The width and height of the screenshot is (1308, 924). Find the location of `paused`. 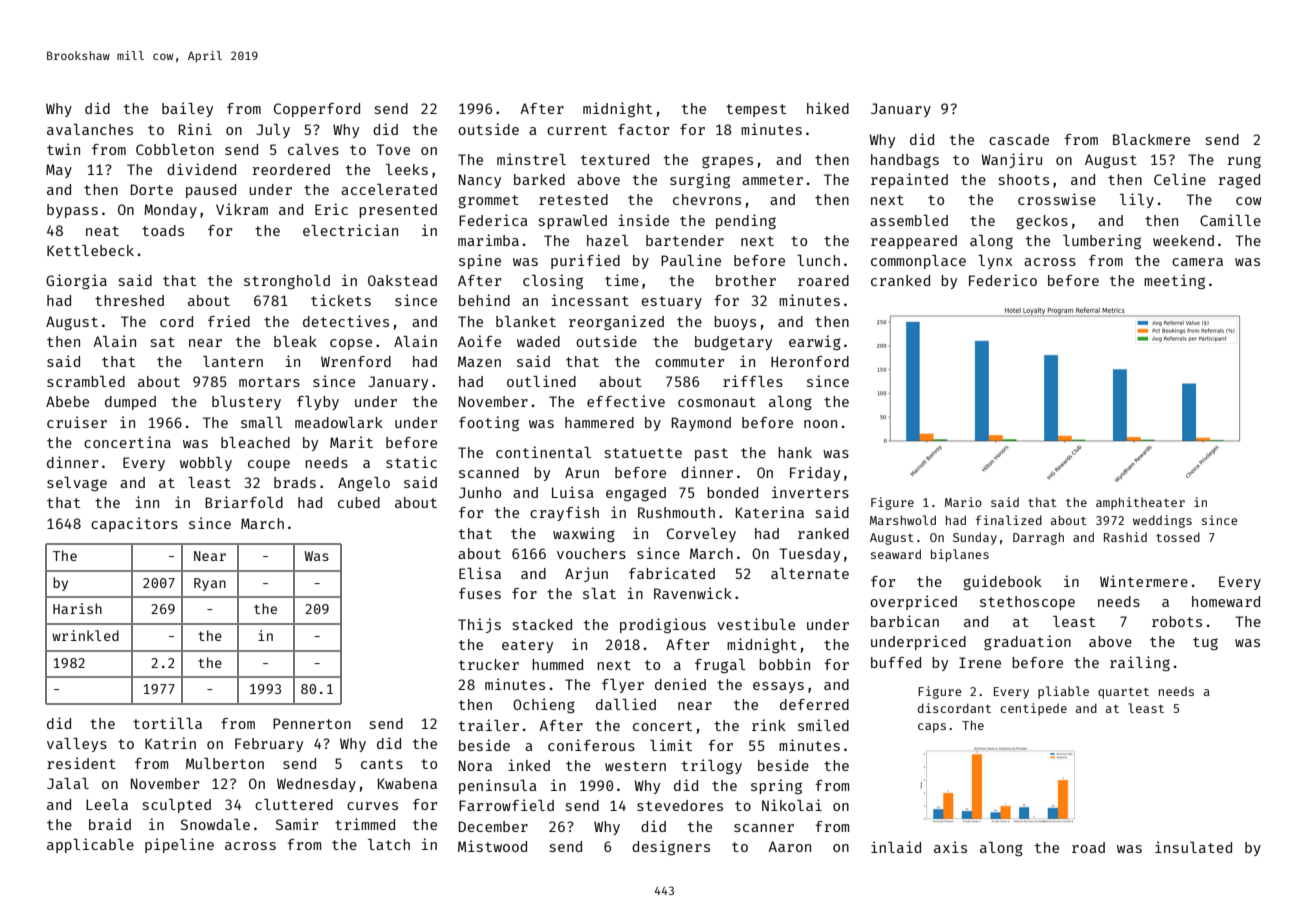

paused is located at coordinates (211, 191).
